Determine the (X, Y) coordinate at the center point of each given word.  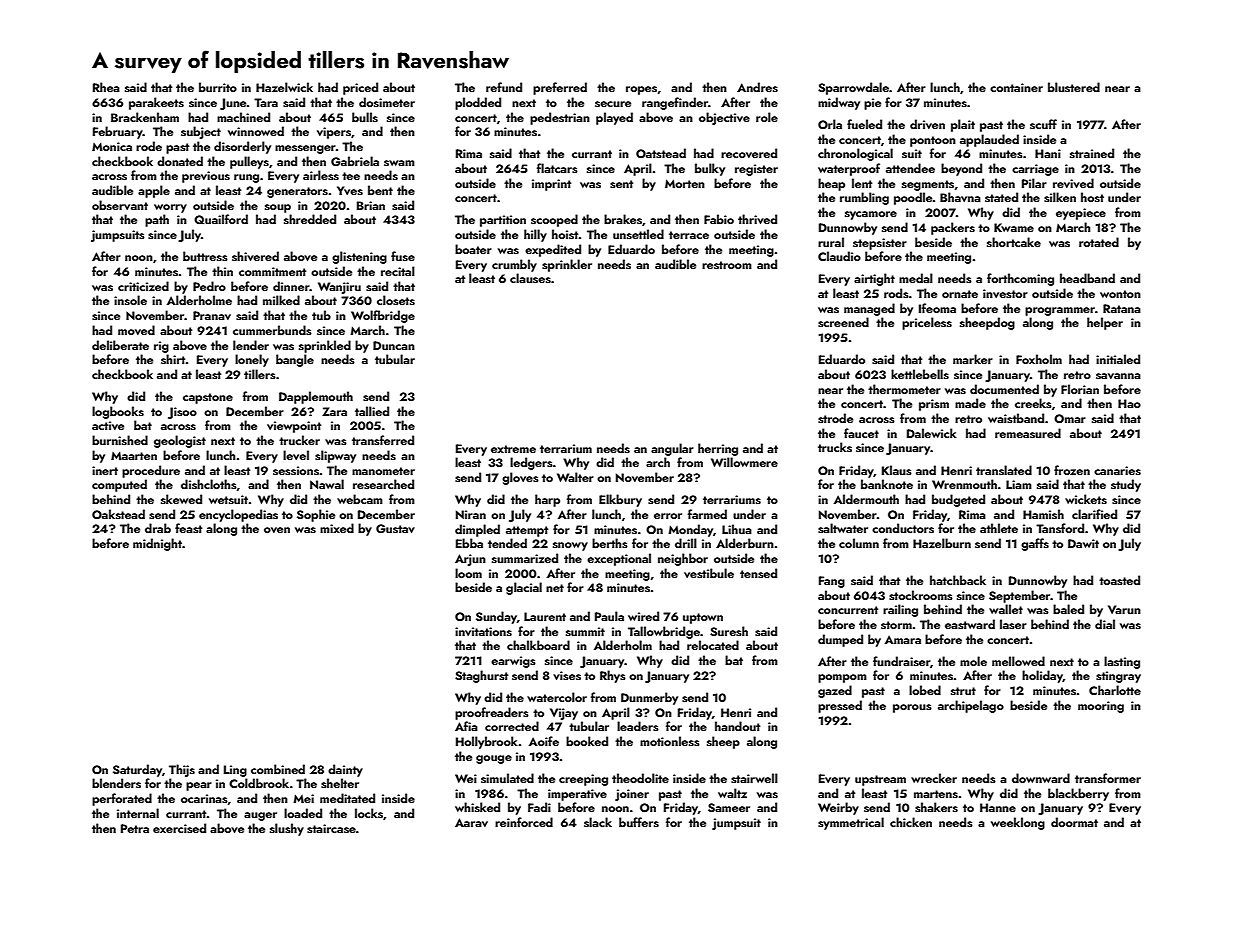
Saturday (137, 770)
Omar (1070, 419)
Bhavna (960, 197)
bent (380, 190)
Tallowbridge (664, 632)
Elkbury (620, 500)
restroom (727, 265)
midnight (157, 544)
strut (963, 691)
